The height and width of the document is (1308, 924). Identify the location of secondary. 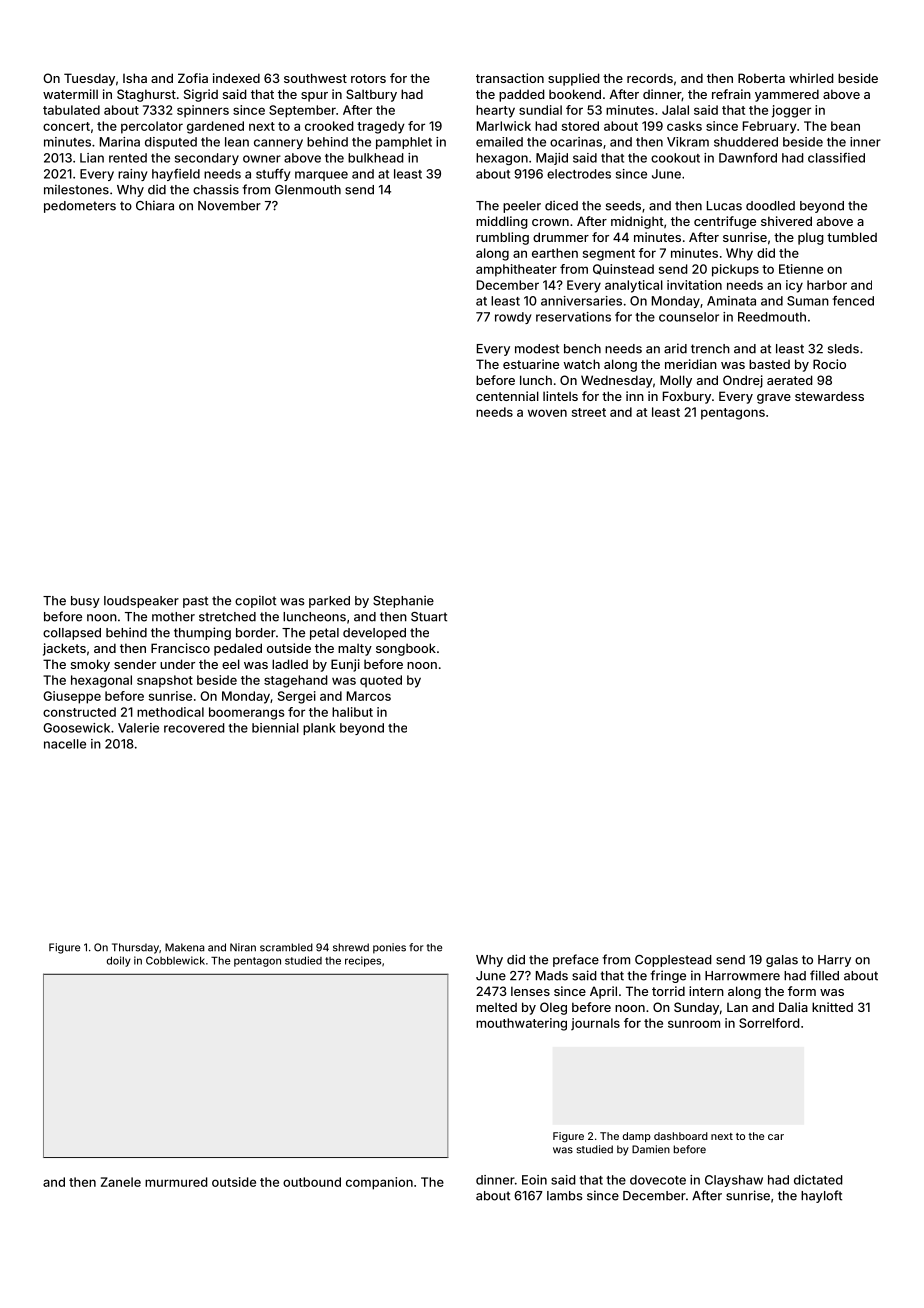
(207, 159).
